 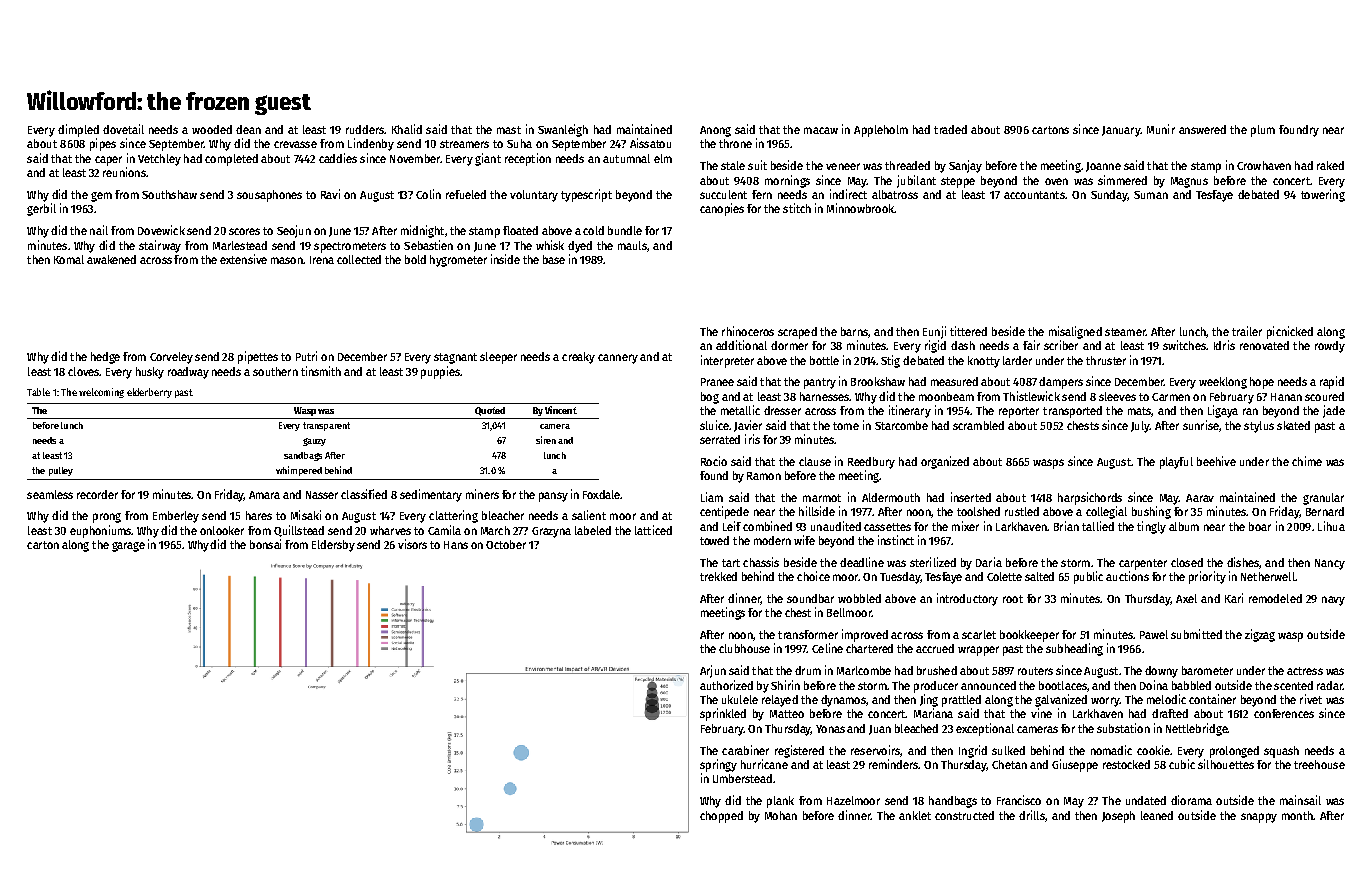 I want to click on Suman, so click(x=1151, y=195).
